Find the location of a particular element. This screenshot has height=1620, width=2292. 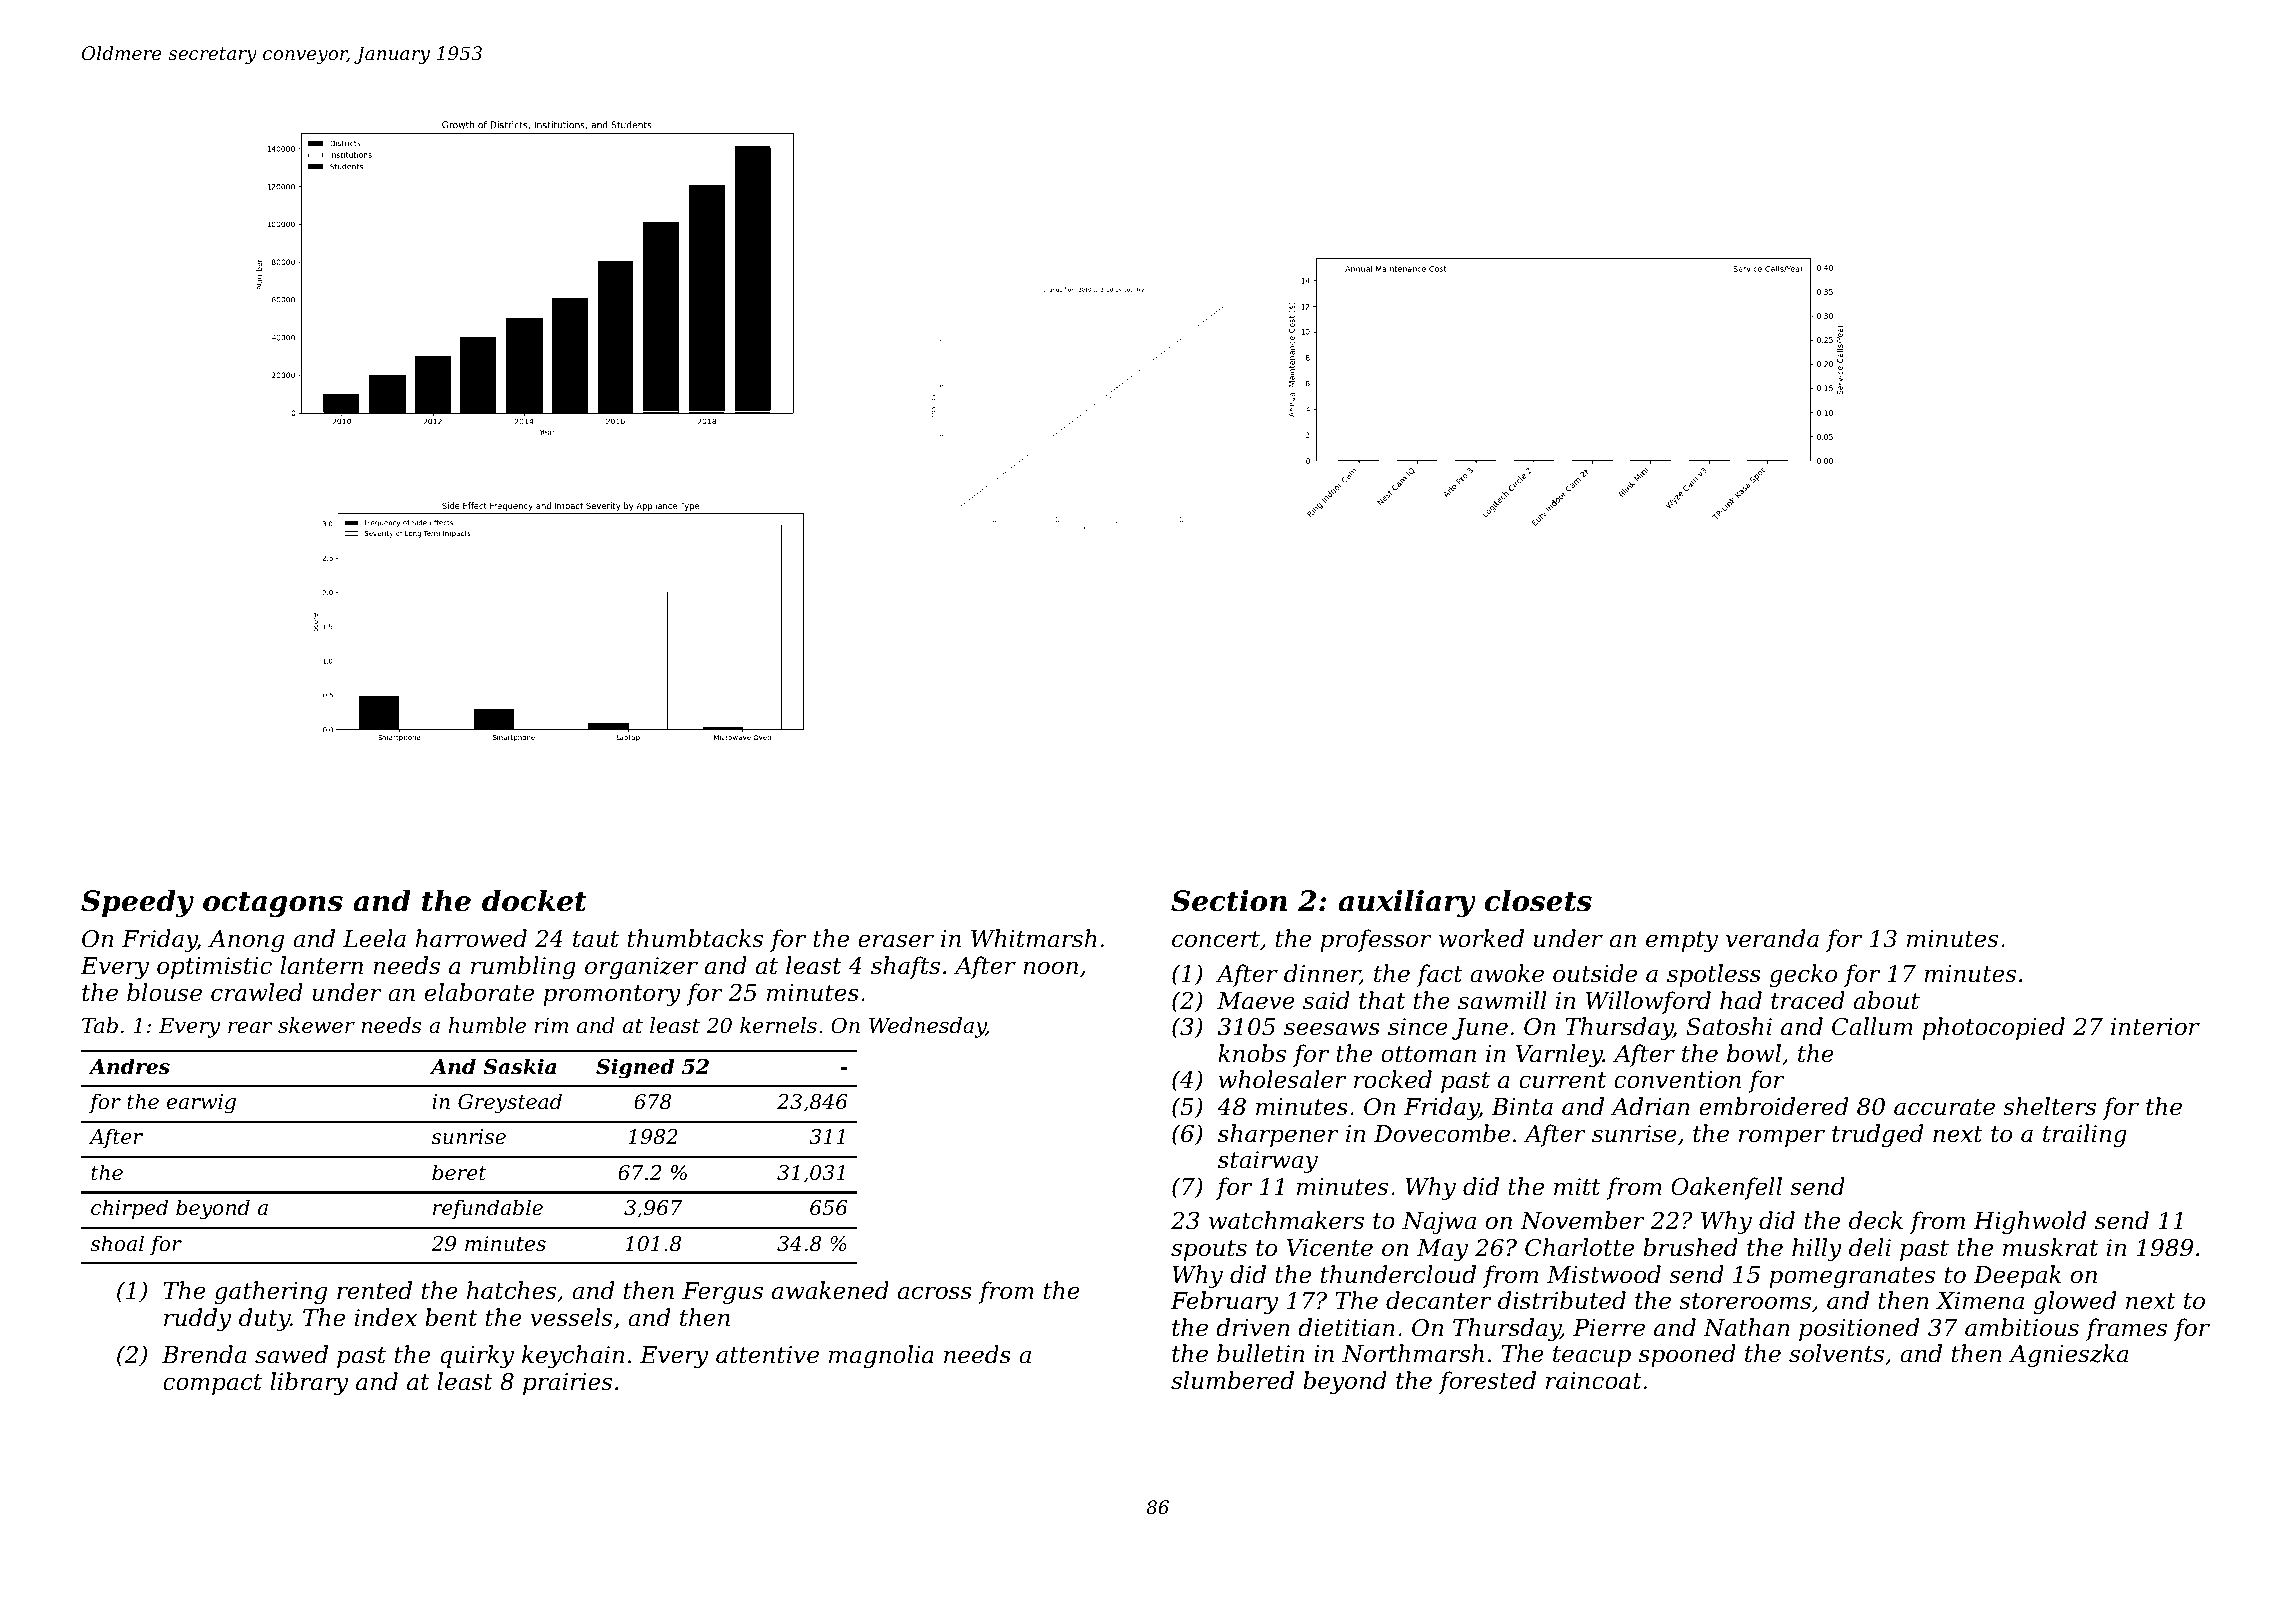

trailing is located at coordinates (2085, 1135).
